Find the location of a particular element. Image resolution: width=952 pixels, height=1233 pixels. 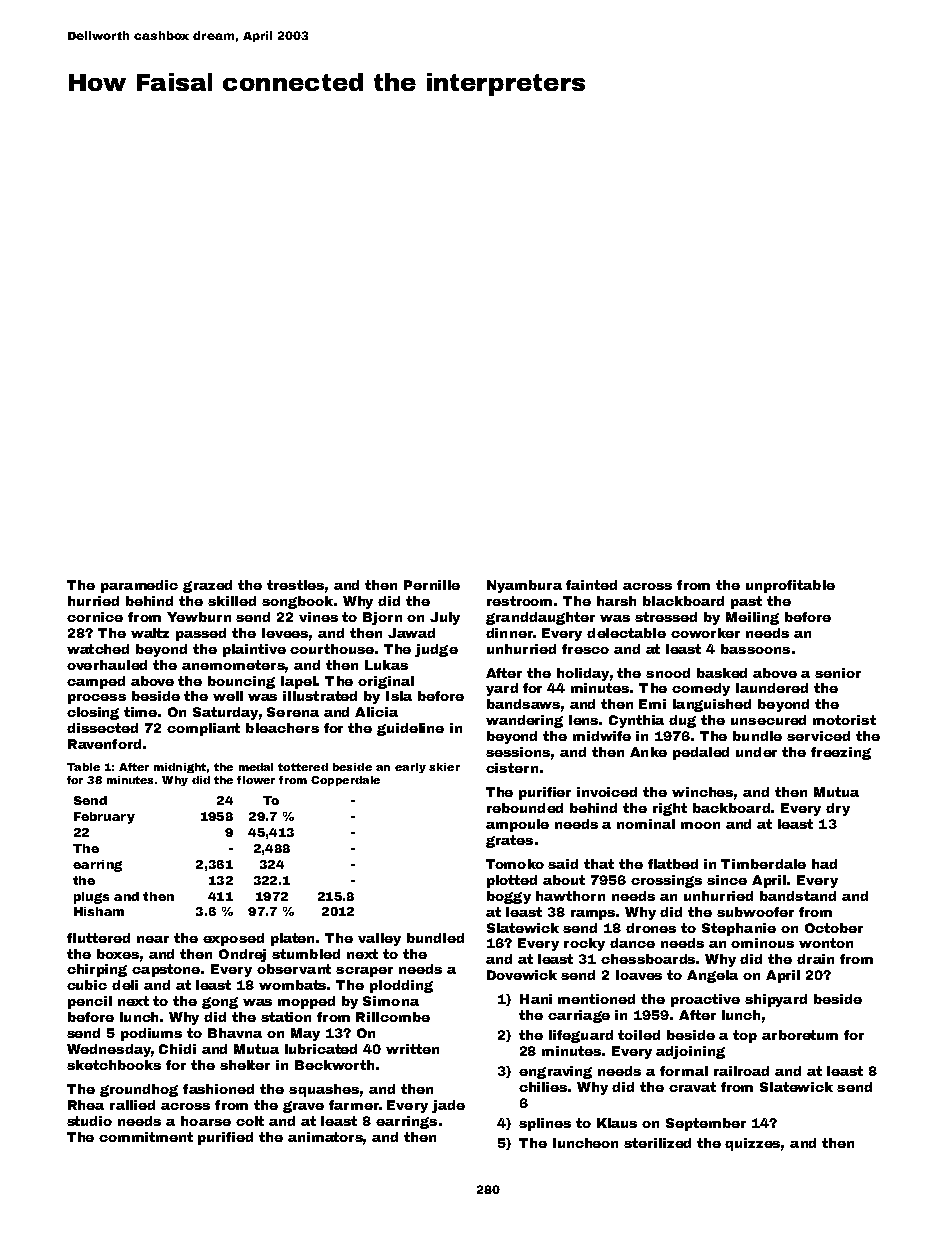

February is located at coordinates (104, 818).
